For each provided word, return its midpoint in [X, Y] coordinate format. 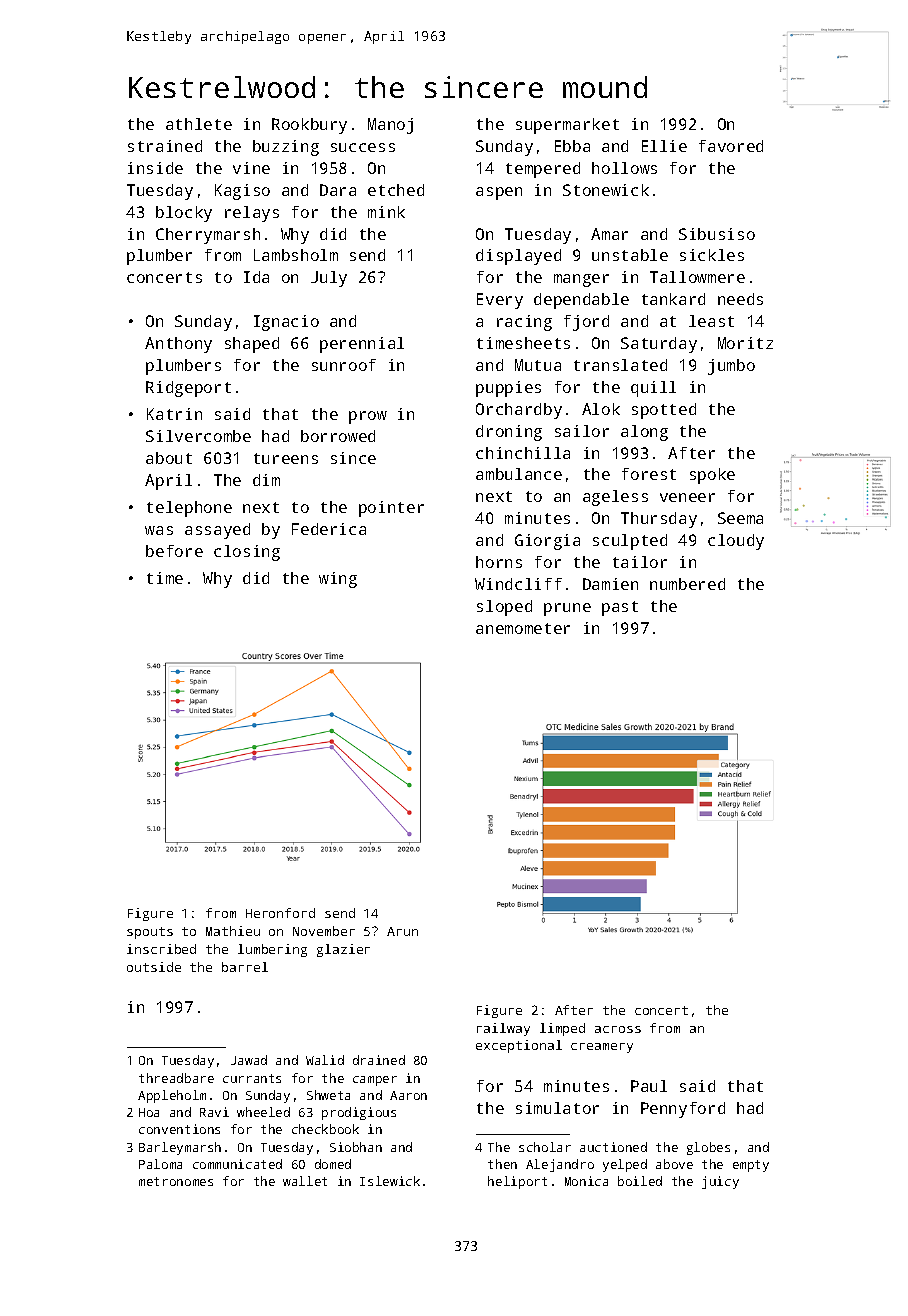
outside [154, 967]
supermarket [567, 126]
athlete [199, 124]
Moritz [745, 343]
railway [503, 1029]
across [618, 1029]
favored [731, 146]
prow [368, 417]
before [174, 551]
